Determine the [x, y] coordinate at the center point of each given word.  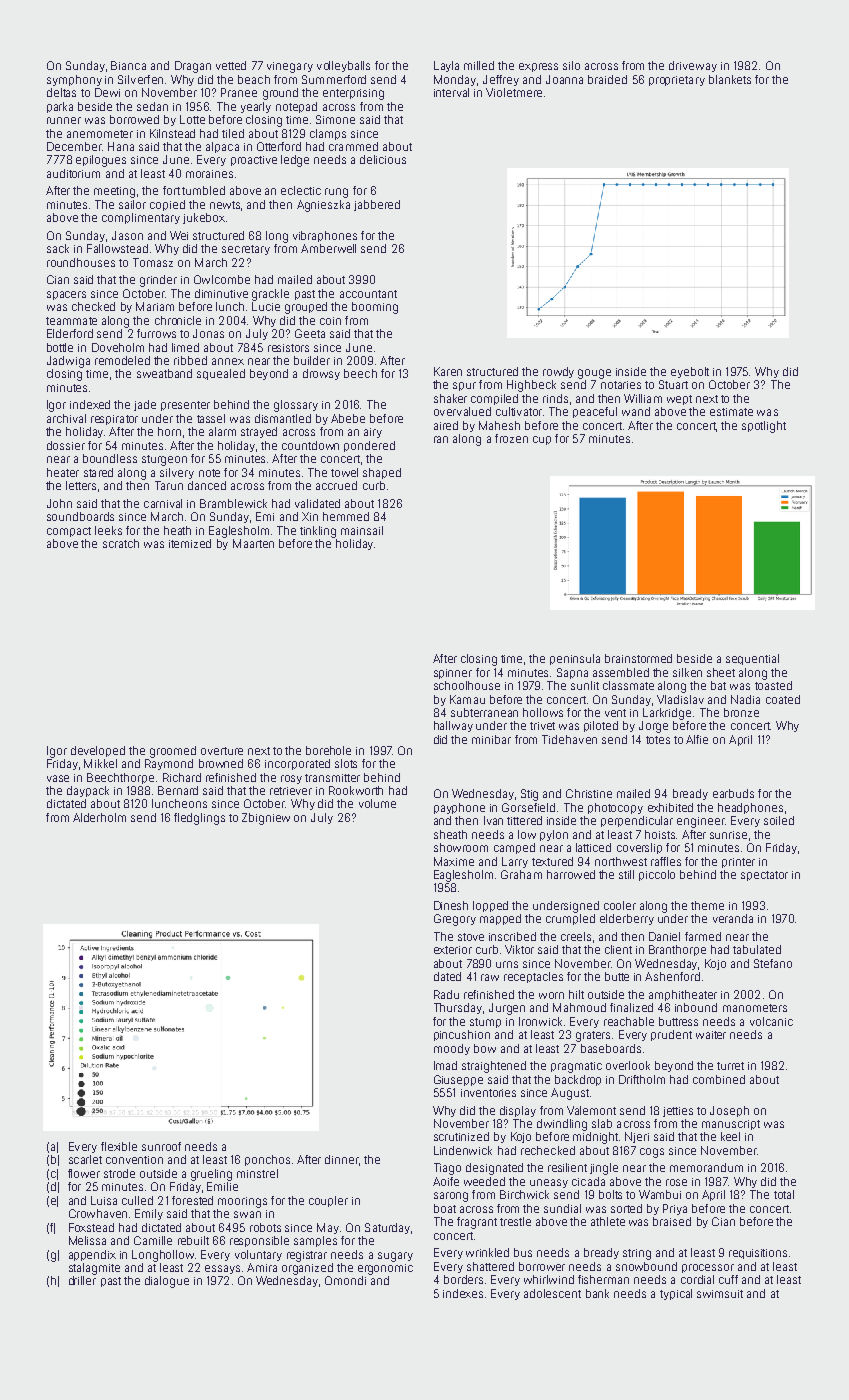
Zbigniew [266, 819]
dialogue [167, 1282]
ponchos [267, 1160]
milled [479, 65]
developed [98, 751]
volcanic [771, 1021]
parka [60, 107]
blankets [730, 79]
